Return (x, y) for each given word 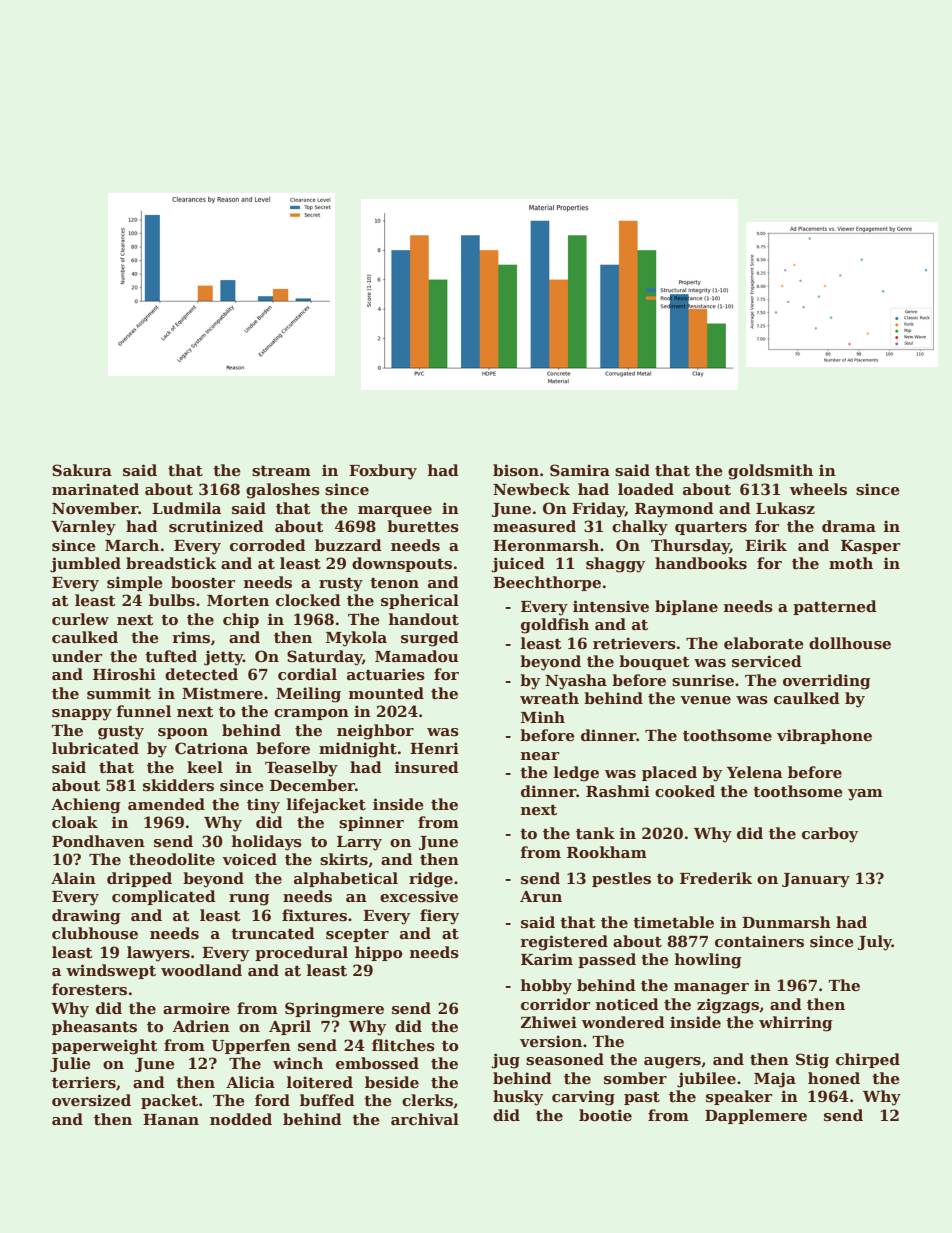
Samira (580, 470)
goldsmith (770, 472)
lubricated (95, 748)
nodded (241, 1119)
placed (669, 773)
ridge (431, 880)
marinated (95, 489)
